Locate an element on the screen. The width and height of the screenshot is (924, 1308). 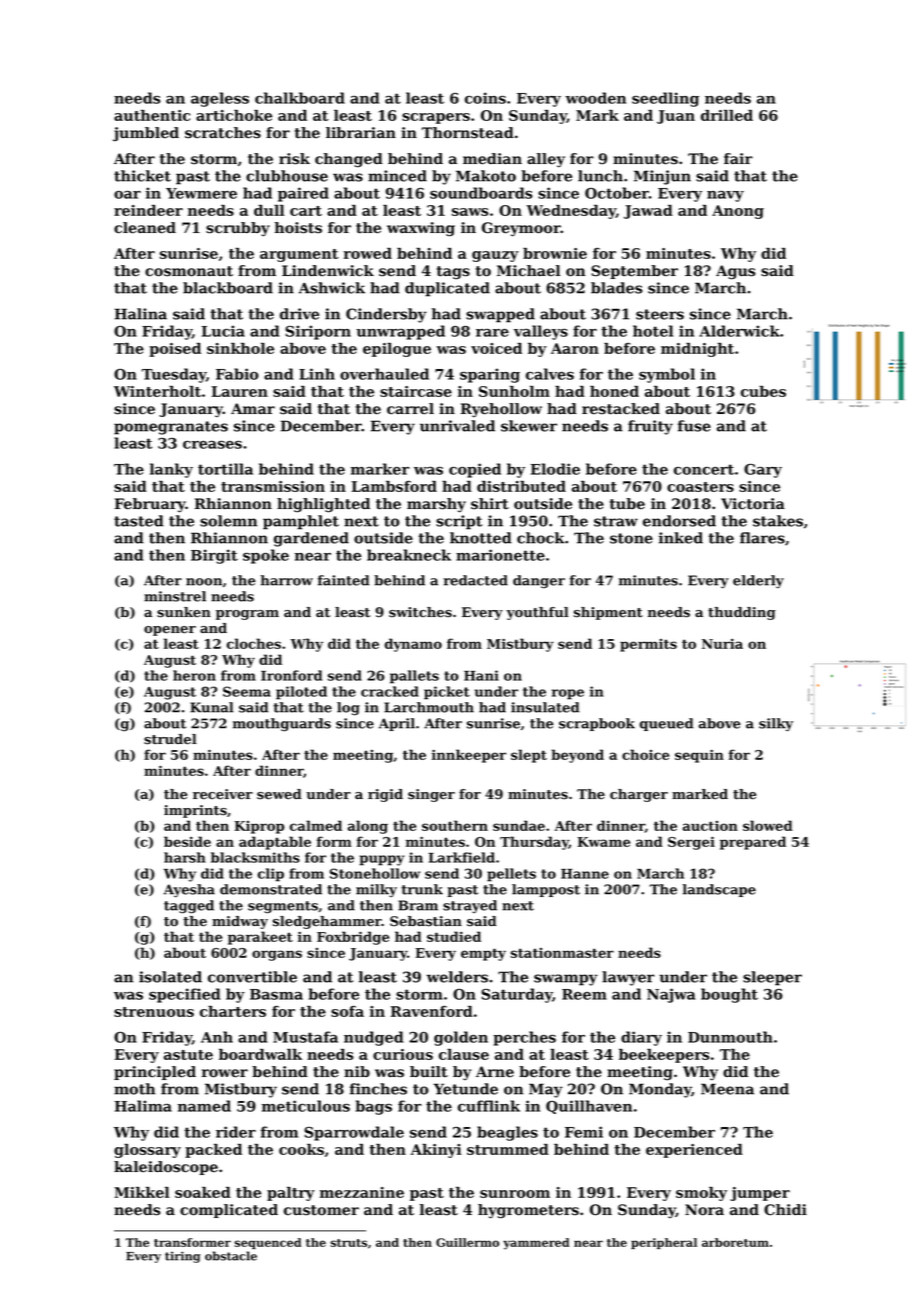
Dunmouth is located at coordinates (730, 1037).
